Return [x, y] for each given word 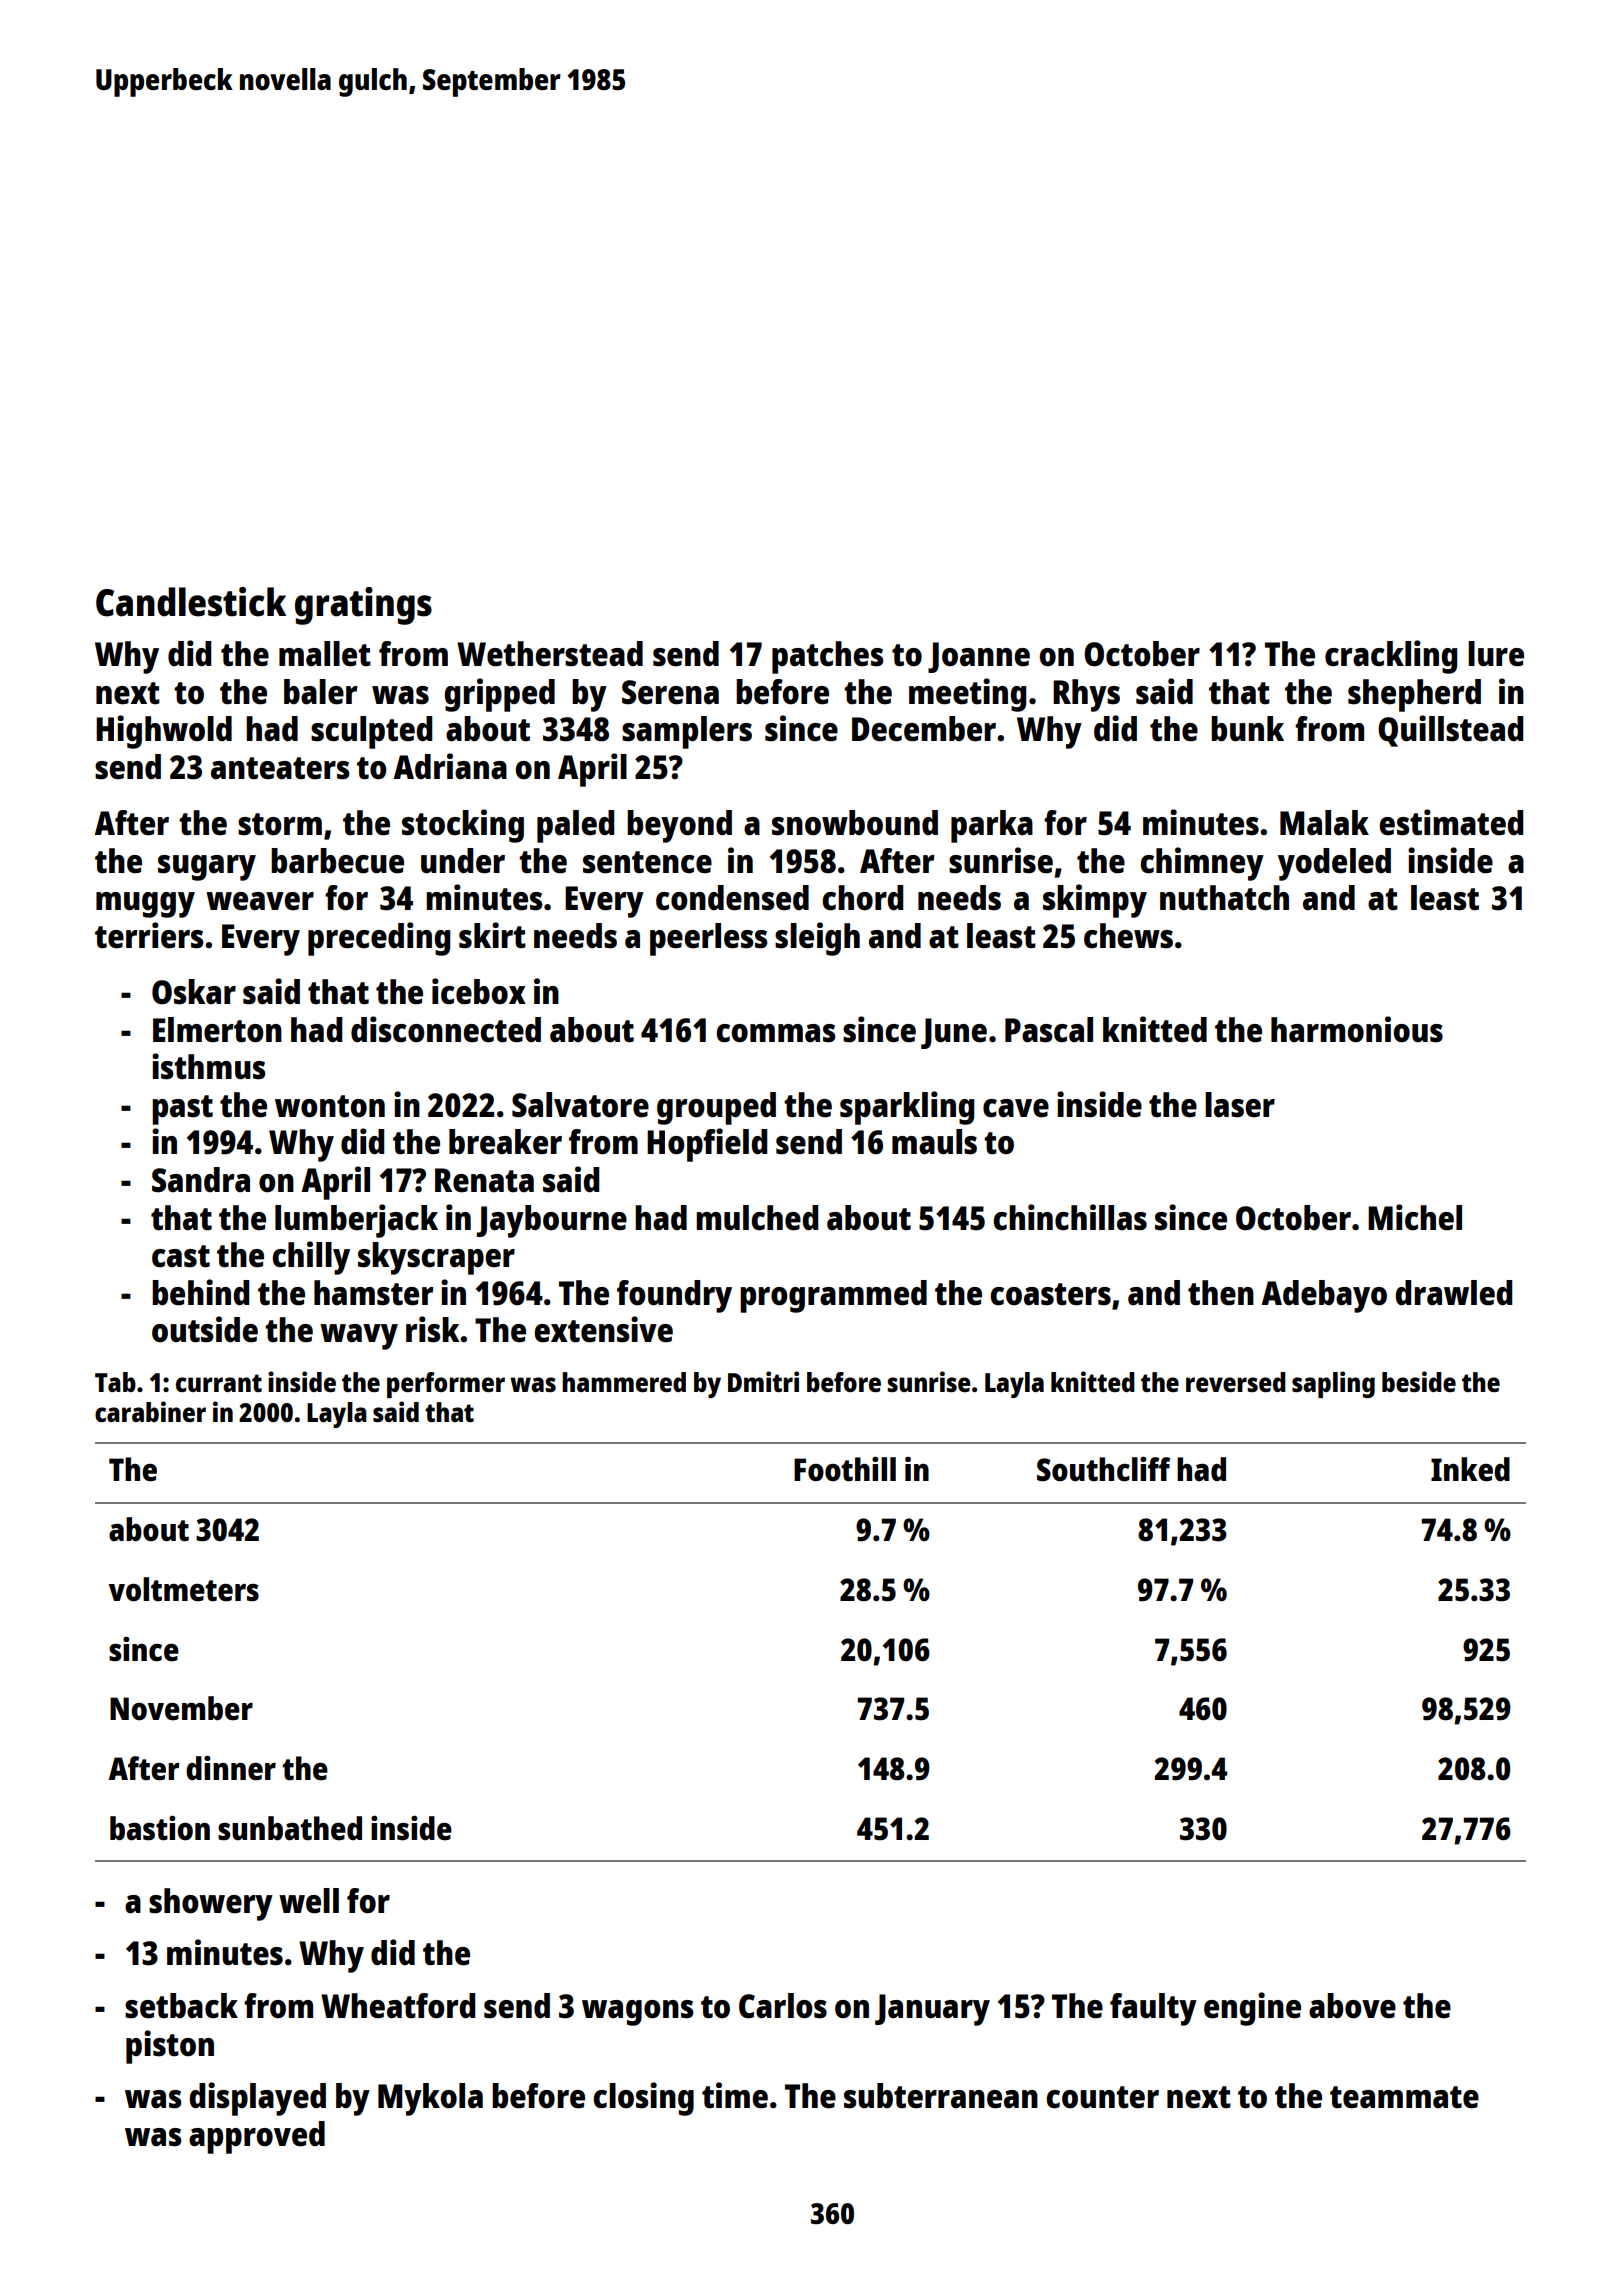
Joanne [979, 657]
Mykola [430, 2099]
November [181, 1708]
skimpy [1095, 901]
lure [1496, 654]
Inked [1470, 1469]
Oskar [194, 992]
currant [219, 1383]
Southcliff [1103, 1469]
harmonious [1357, 1029]
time [735, 2095]
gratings [363, 606]
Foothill [845, 1469]
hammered [624, 1382]
